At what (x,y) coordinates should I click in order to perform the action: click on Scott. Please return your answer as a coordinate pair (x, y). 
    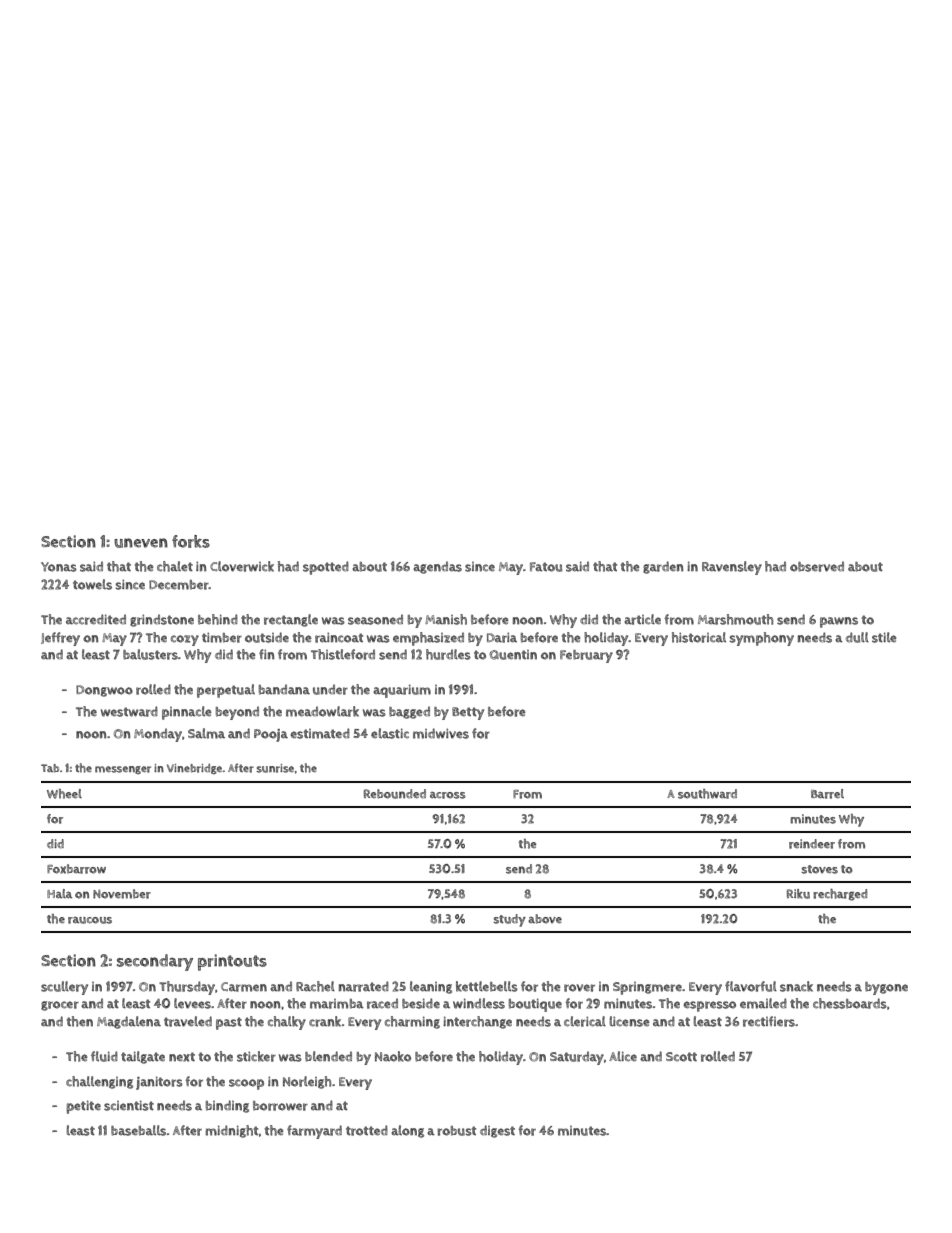
    Looking at the image, I should click on (681, 1057).
